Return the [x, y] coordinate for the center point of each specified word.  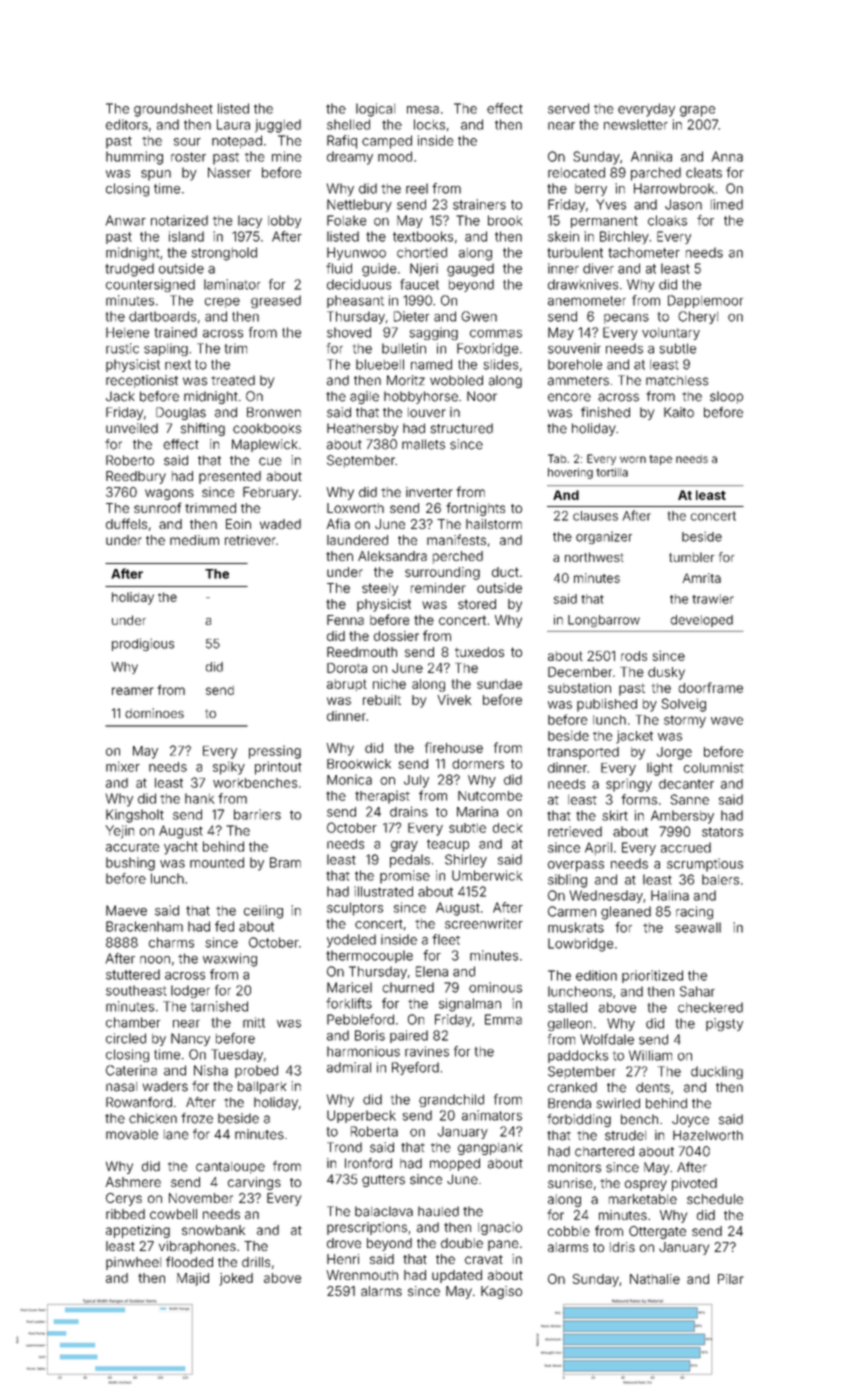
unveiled [132, 428]
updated [457, 1276]
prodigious [143, 644]
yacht [181, 848]
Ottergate [657, 1232]
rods [634, 656]
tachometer [644, 252]
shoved [349, 332]
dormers [478, 764]
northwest [594, 557]
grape [697, 111]
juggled [278, 126]
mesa [423, 110]
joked [236, 1279]
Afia [338, 523]
